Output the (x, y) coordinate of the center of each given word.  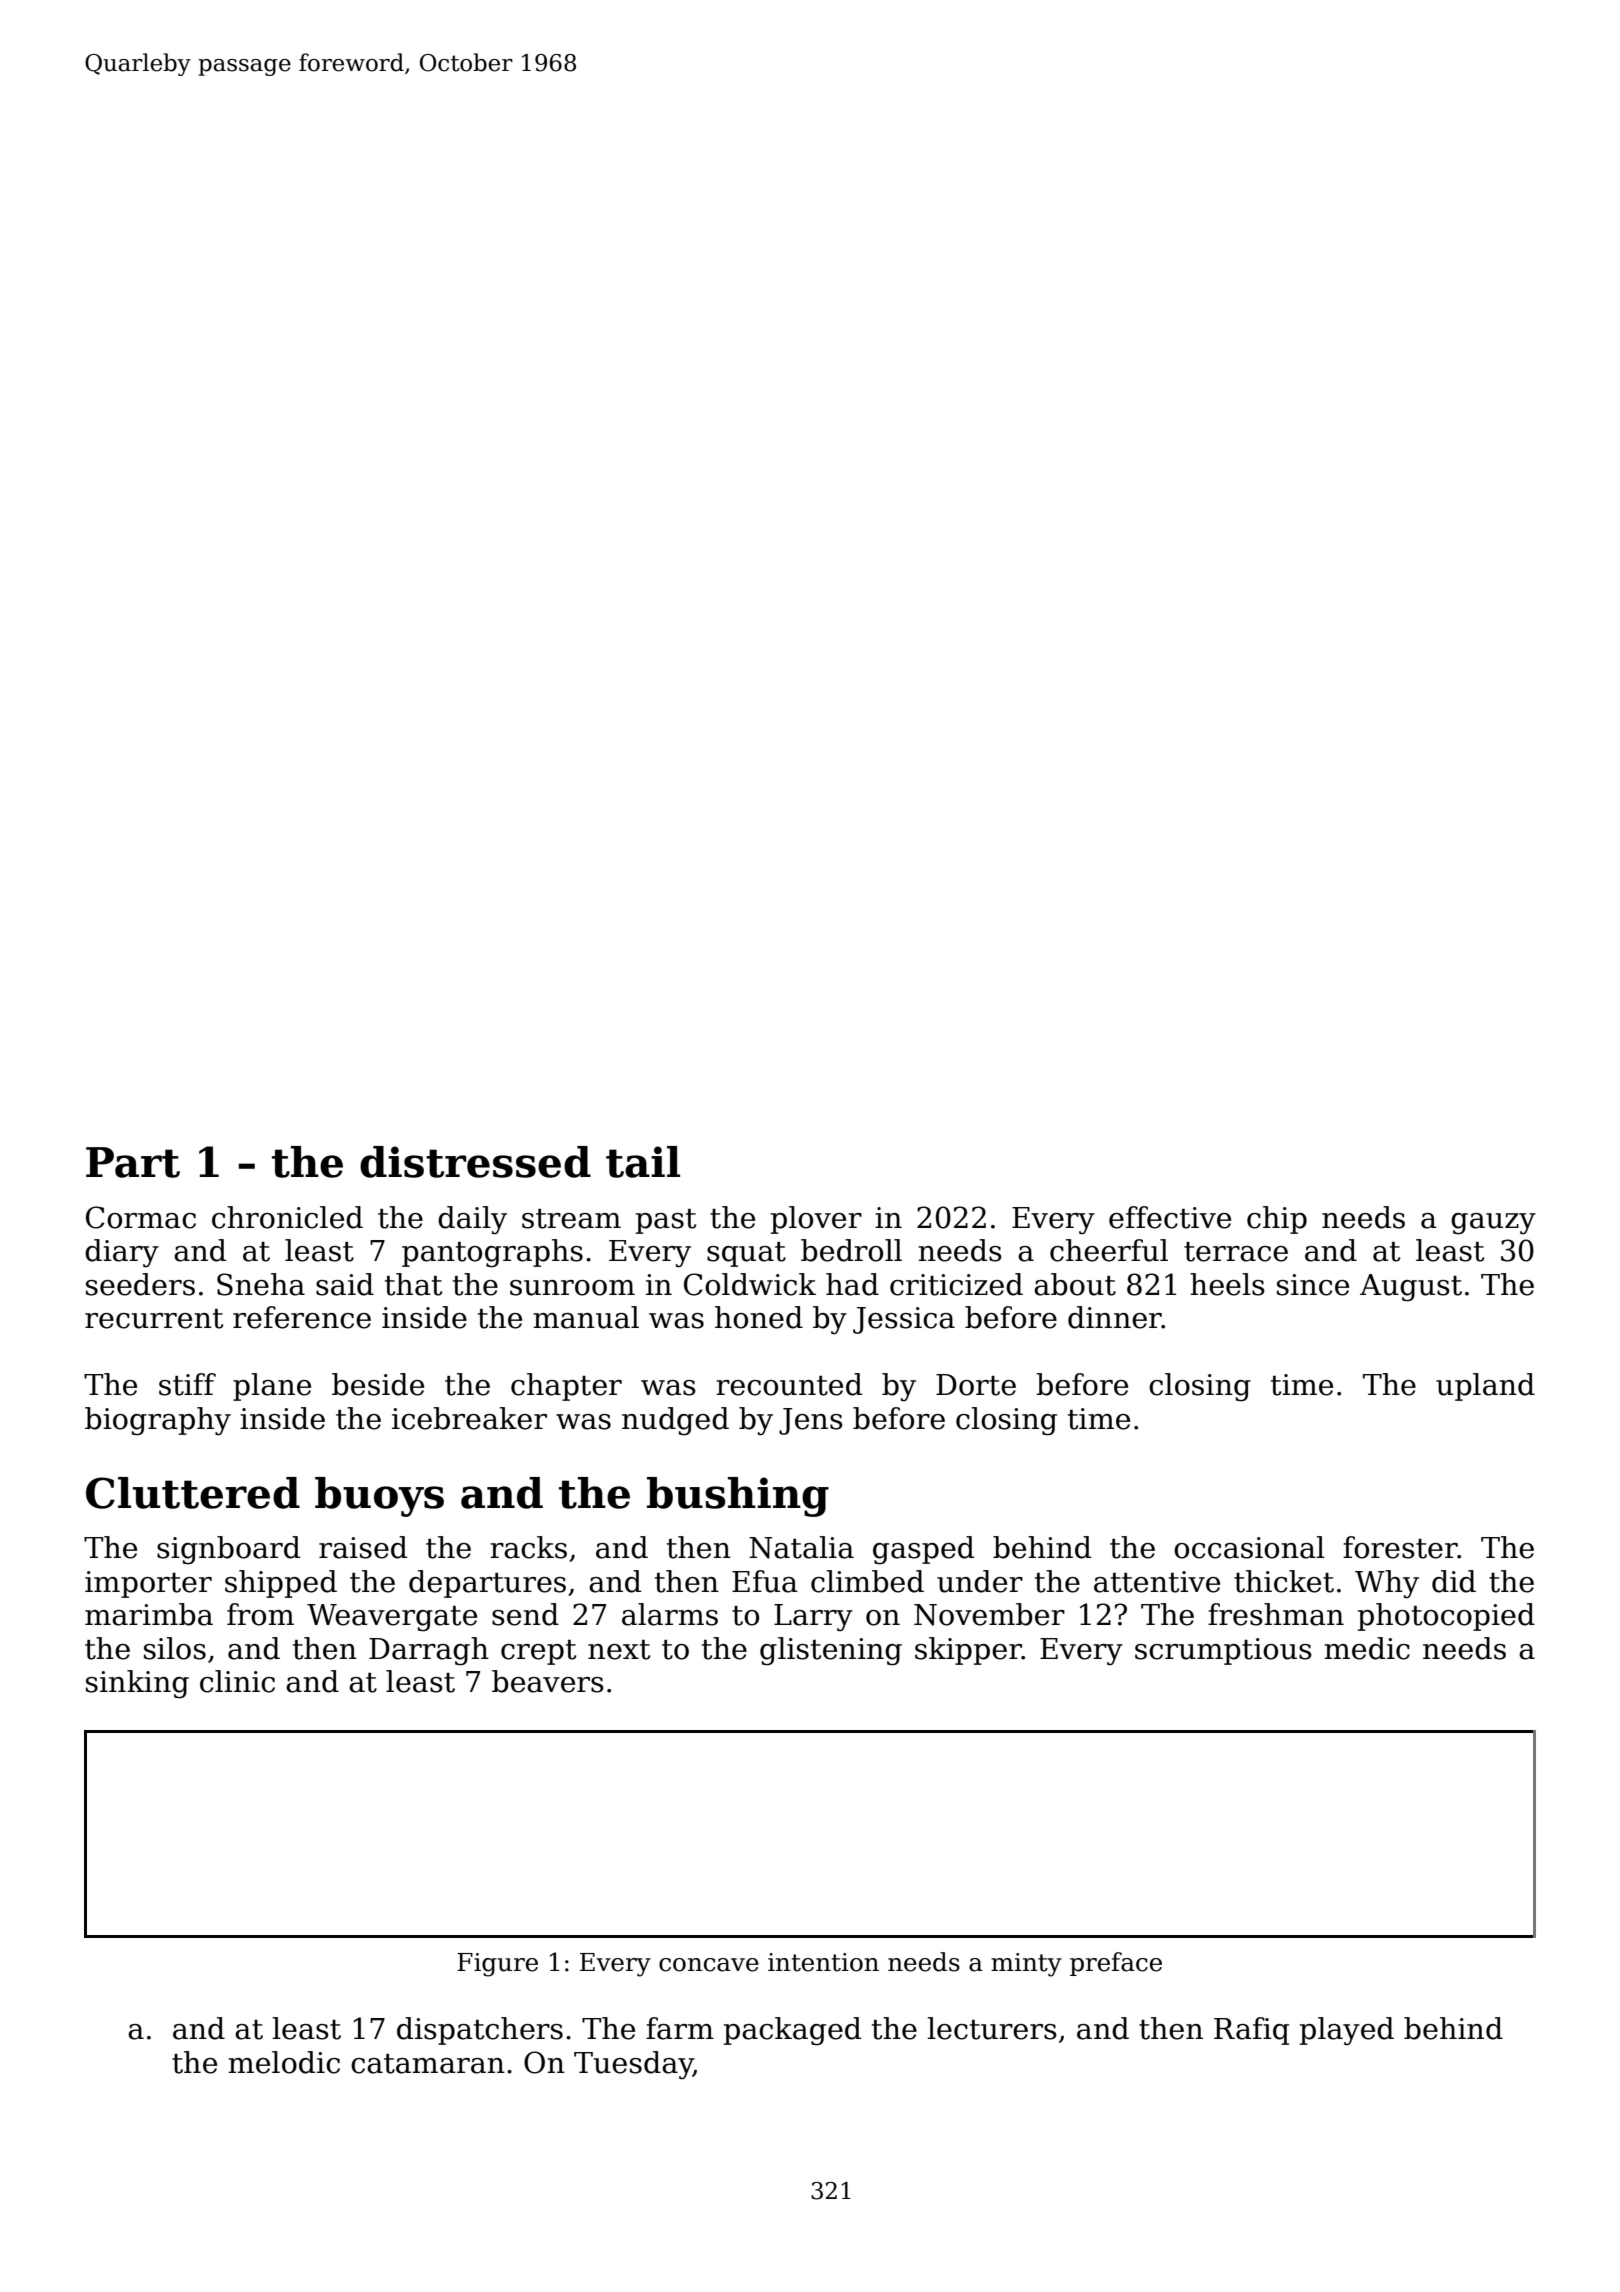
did (1454, 1581)
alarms (670, 1614)
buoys (379, 1497)
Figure (497, 1965)
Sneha (261, 1284)
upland (1485, 1387)
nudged (675, 1421)
